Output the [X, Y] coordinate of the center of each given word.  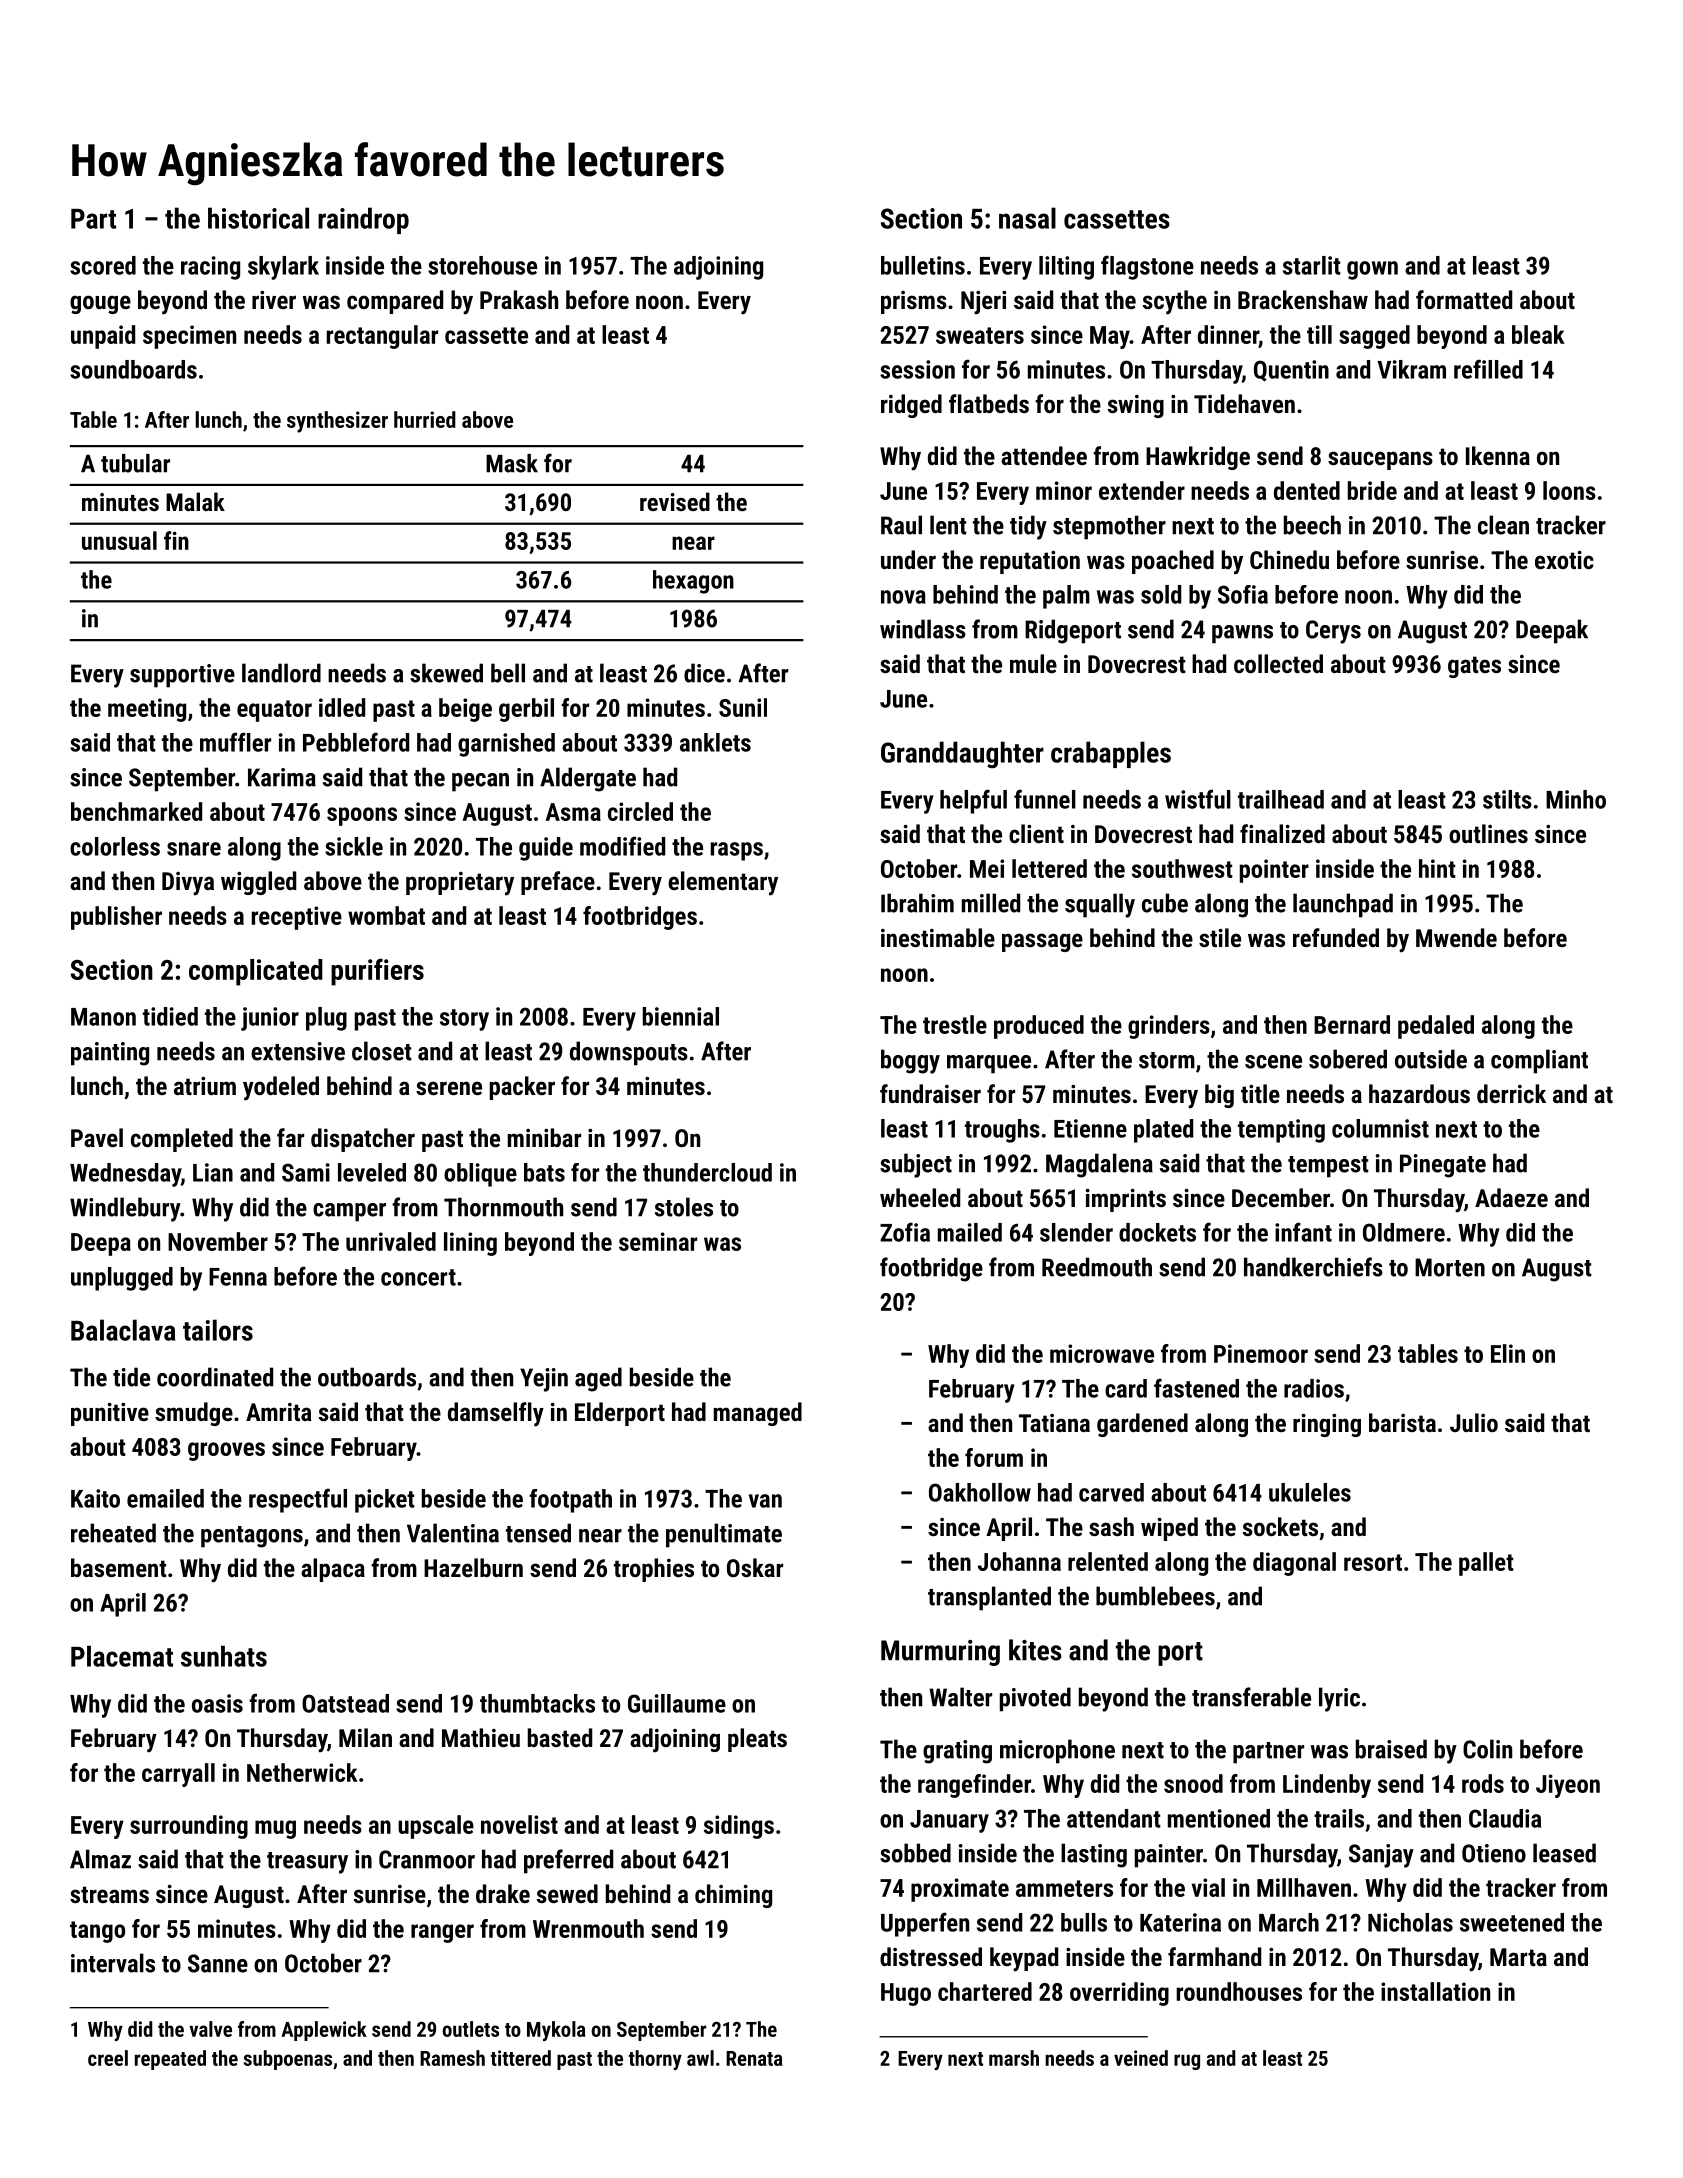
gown [1372, 270]
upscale [436, 1827]
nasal [1027, 218]
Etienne [1090, 1128]
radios [1314, 1388]
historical [258, 218]
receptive [296, 918]
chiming [733, 1896]
